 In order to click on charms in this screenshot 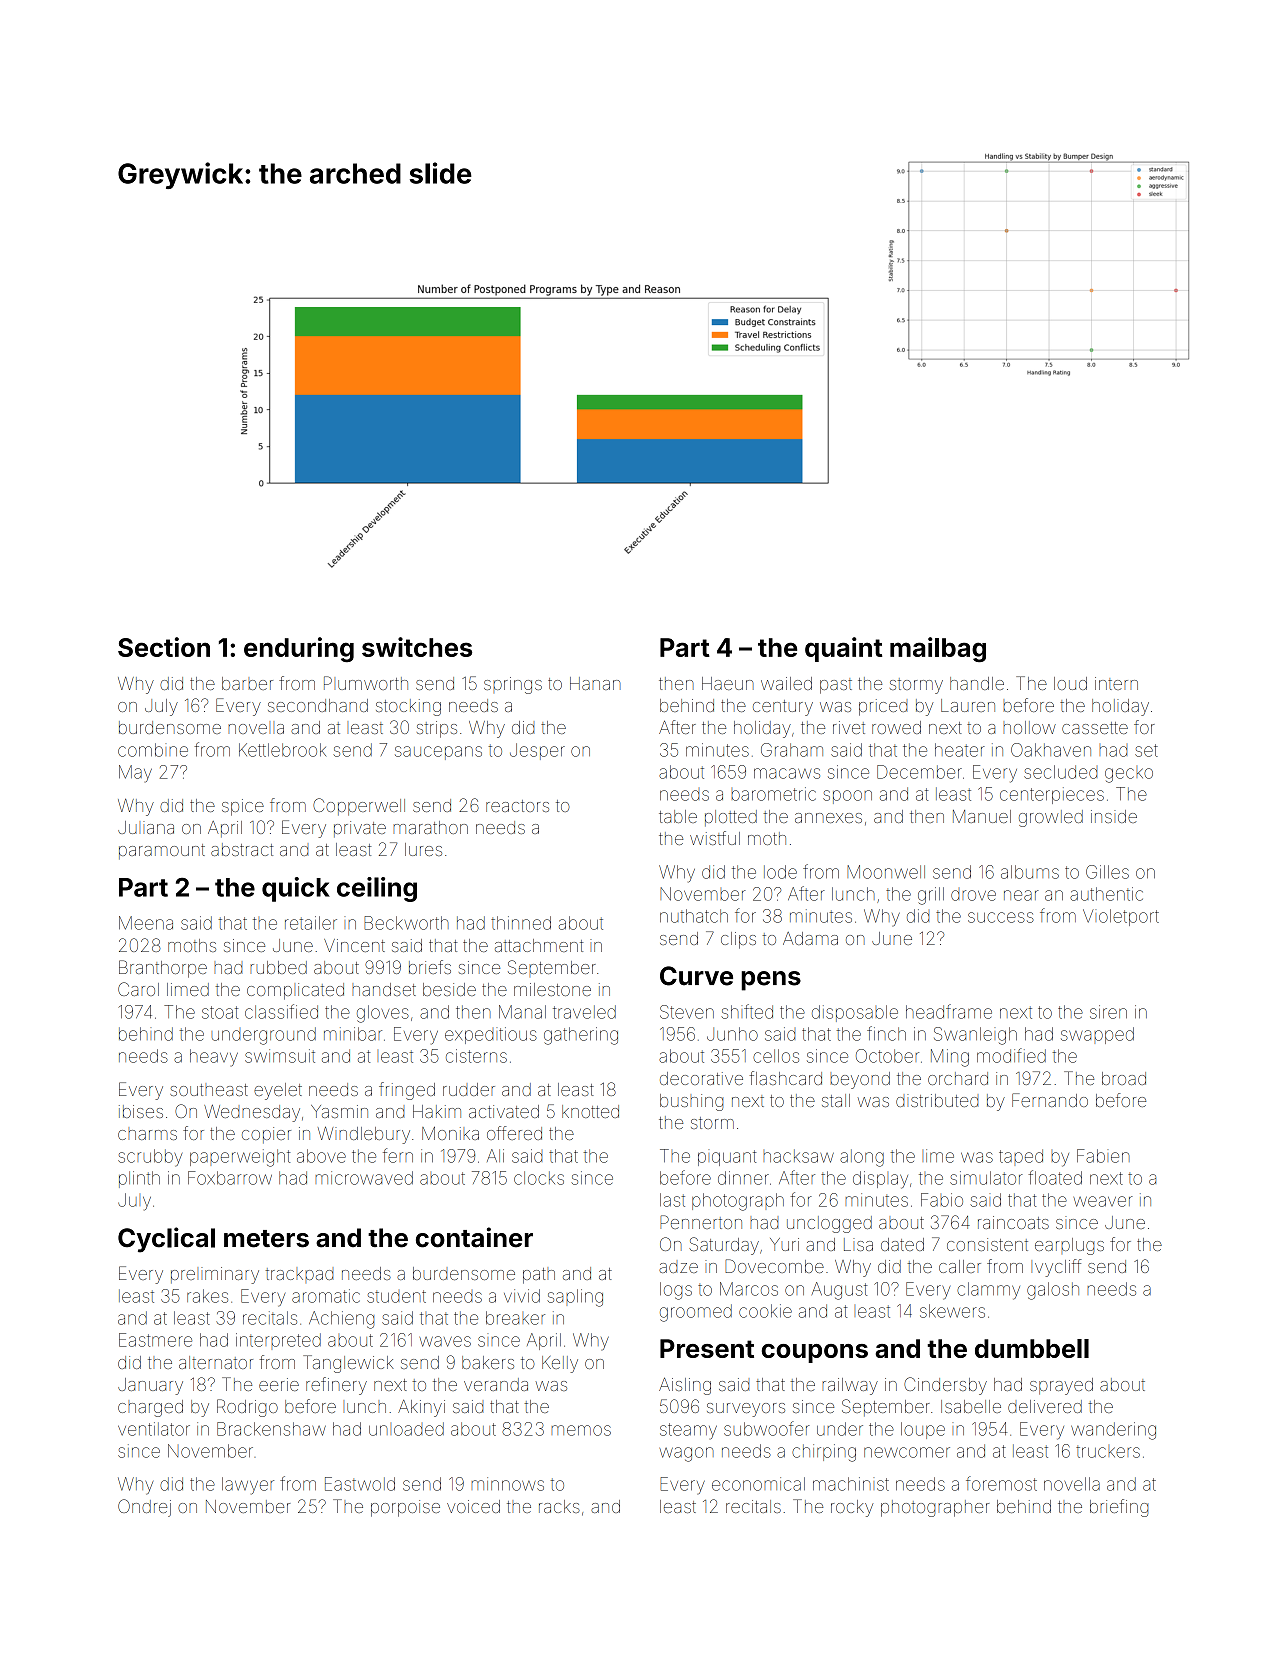, I will do `click(147, 1135)`.
